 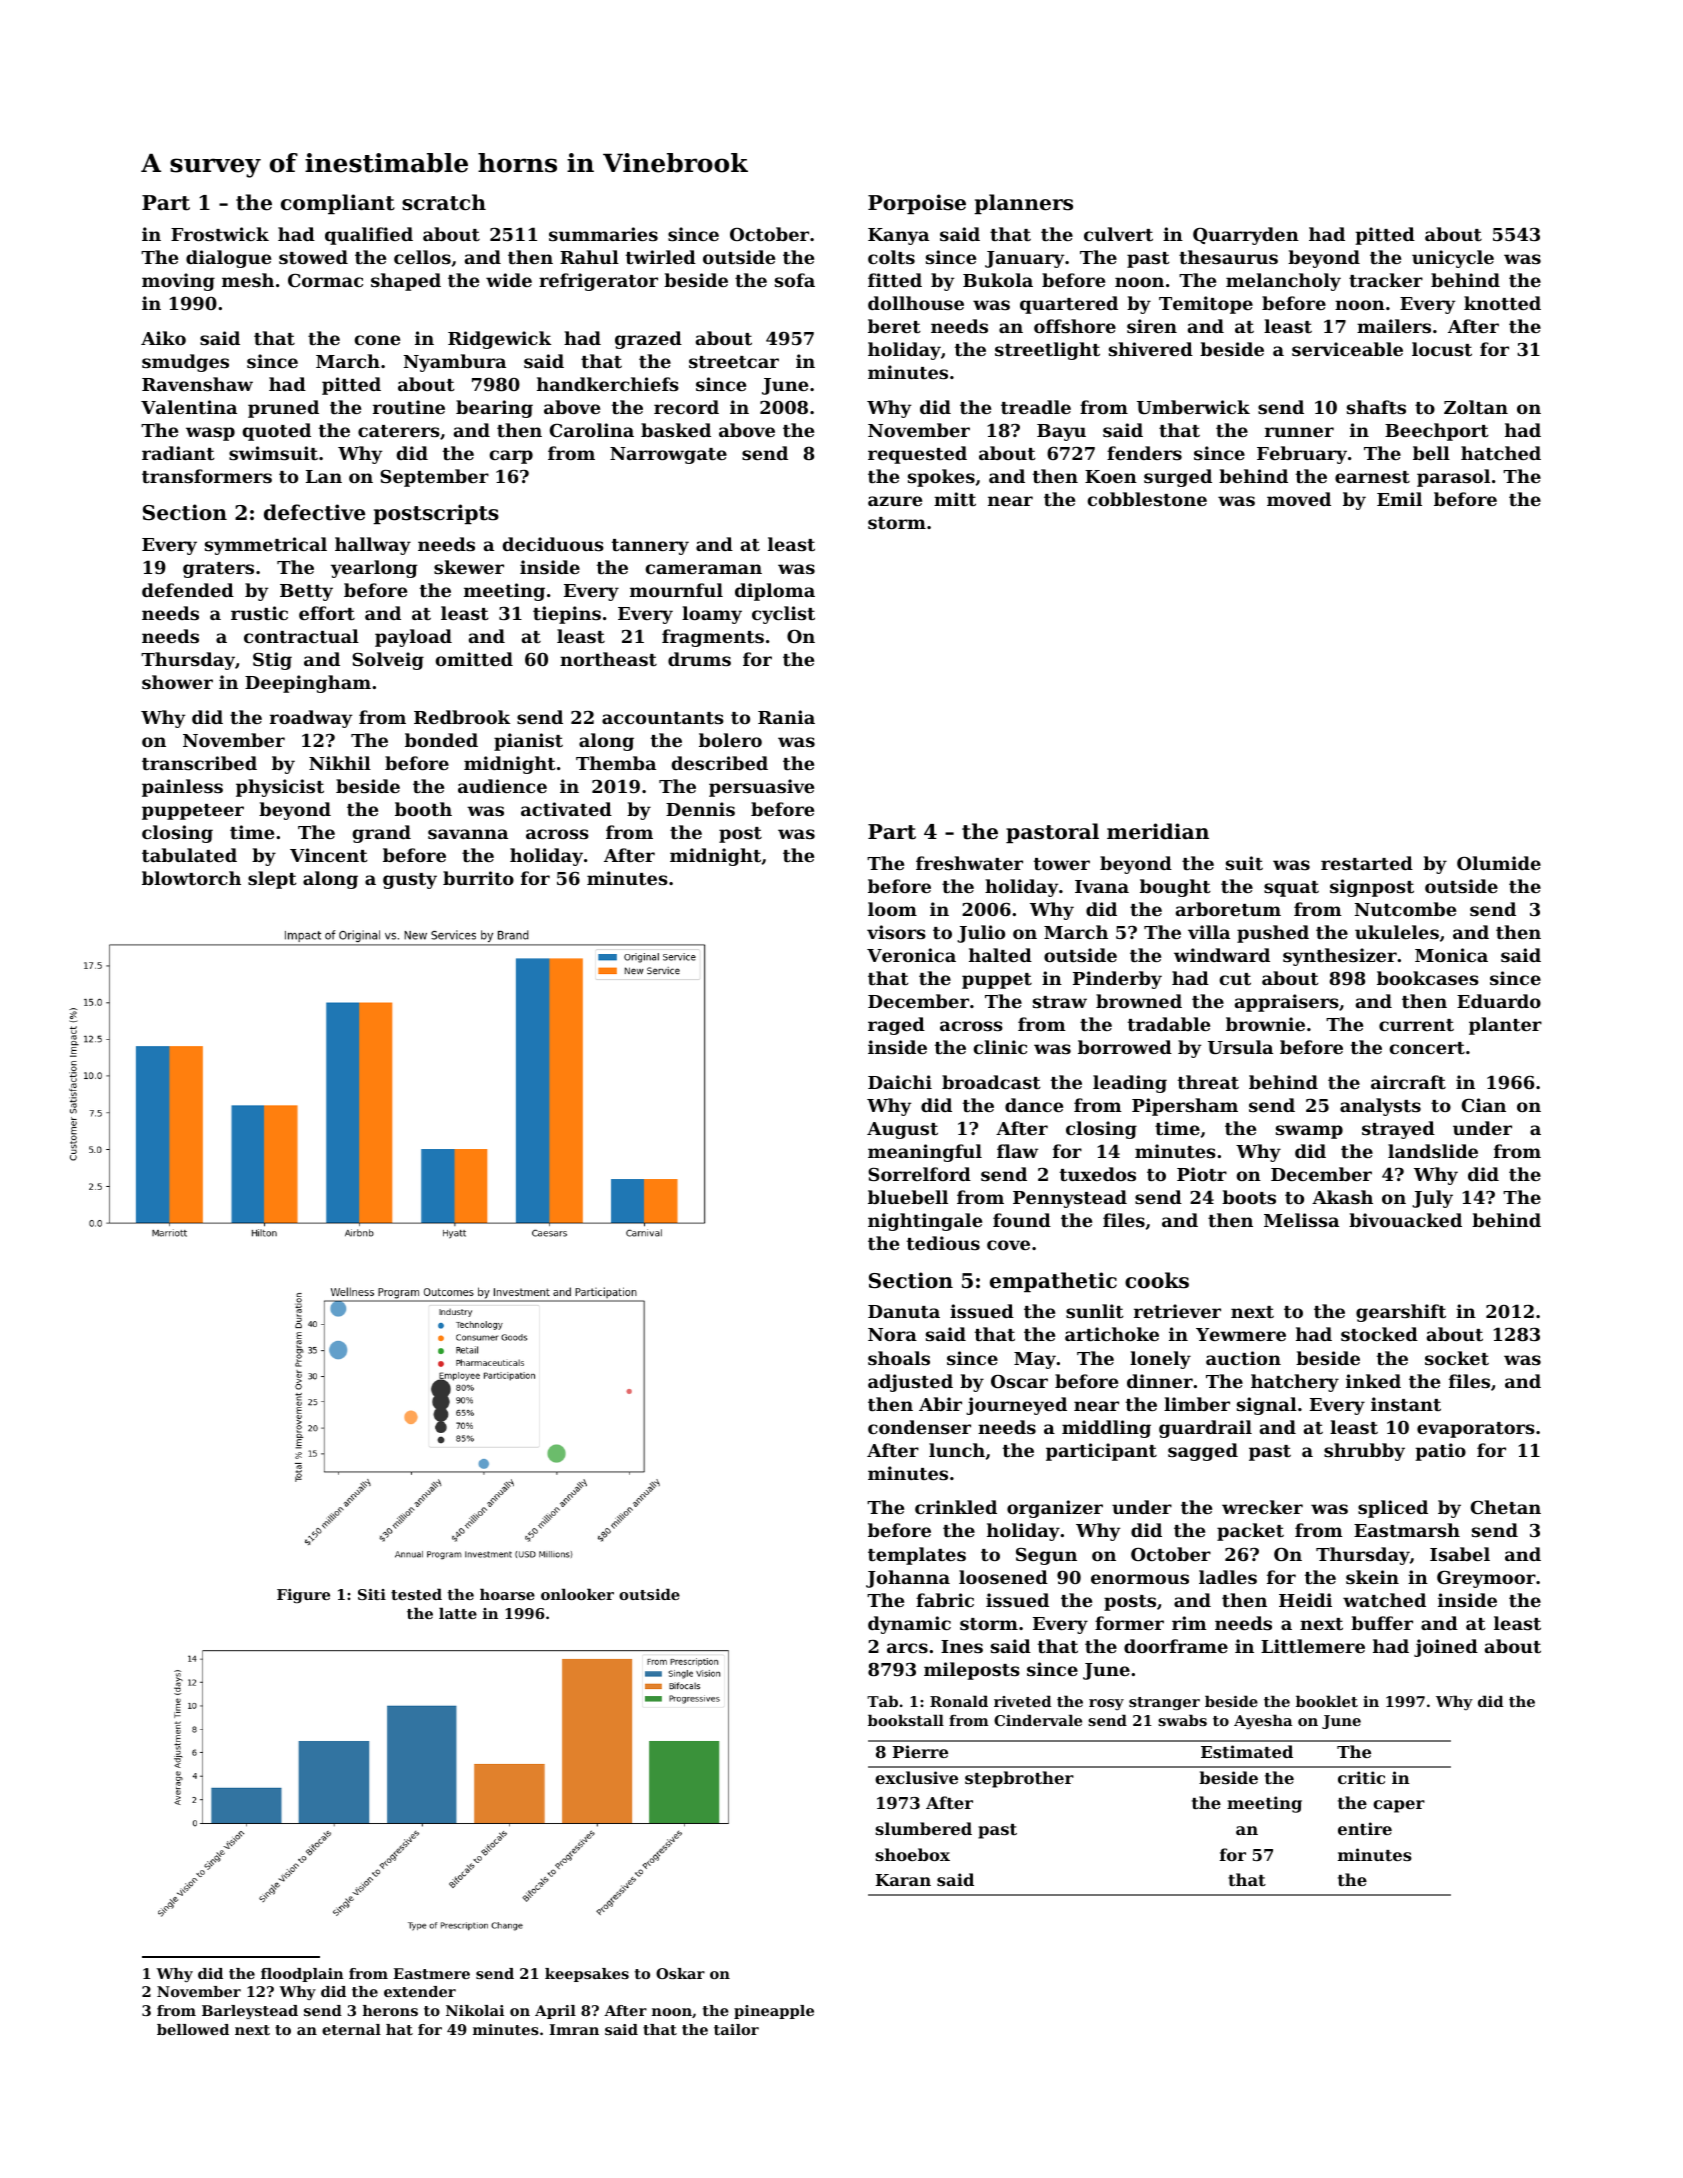 What do you see at coordinates (1486, 1579) in the page?
I see `Greymoor` at bounding box center [1486, 1579].
